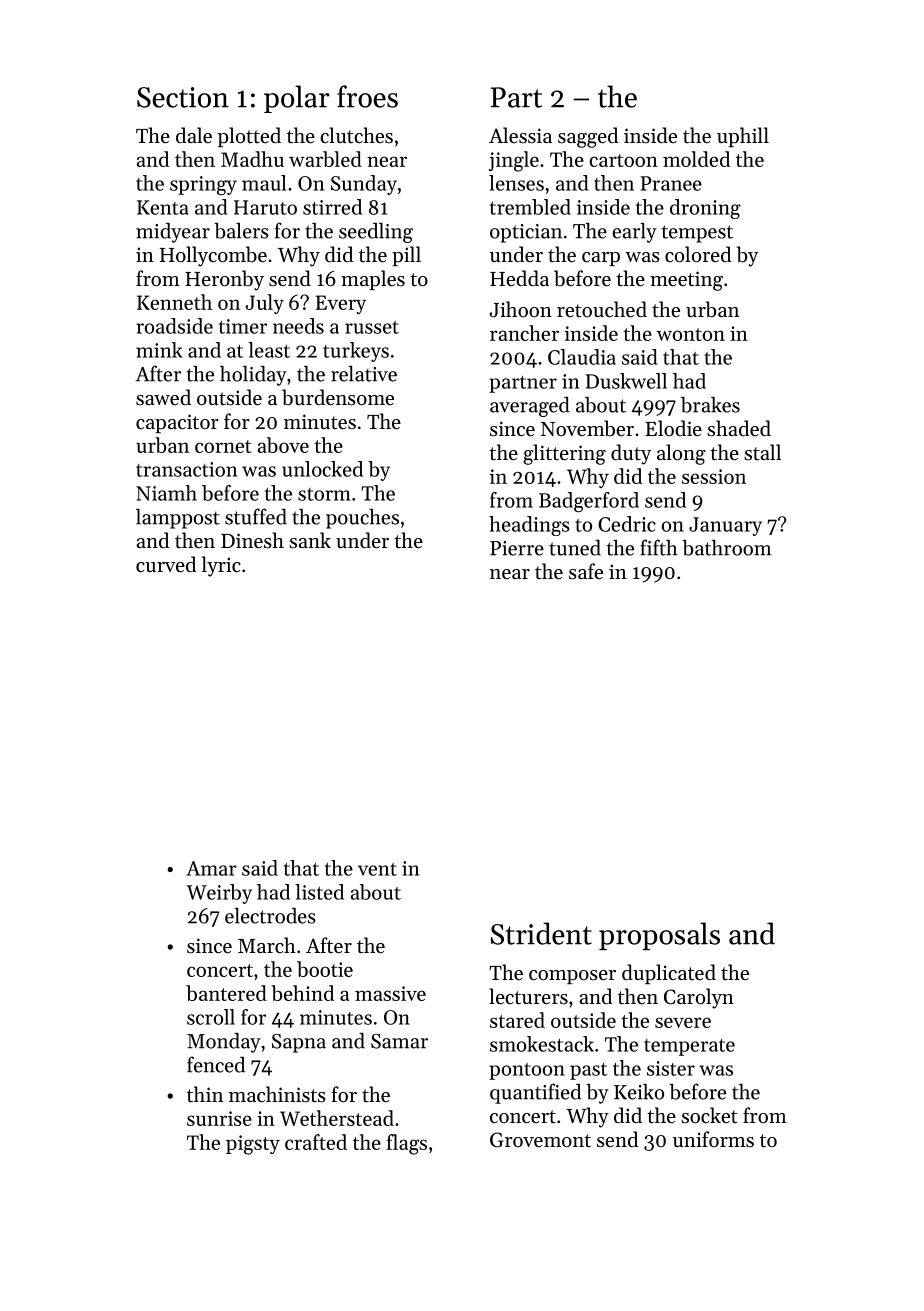 This page has width=924, height=1311. I want to click on pigsty, so click(253, 1145).
